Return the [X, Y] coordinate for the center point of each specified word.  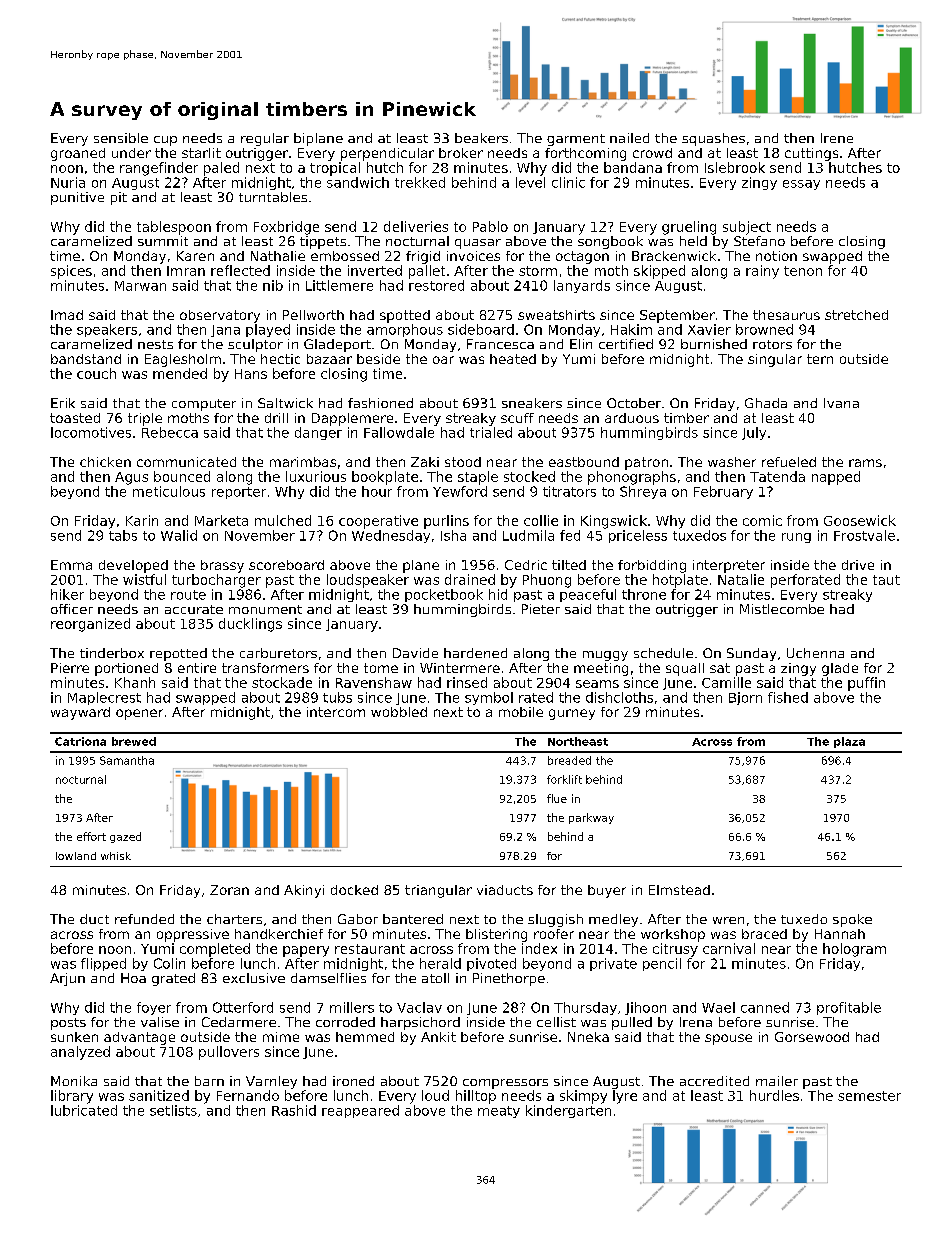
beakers [481, 138]
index [539, 948]
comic [762, 520]
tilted [569, 565]
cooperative [378, 522]
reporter [239, 493]
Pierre [70, 668]
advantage [139, 1038]
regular [265, 139]
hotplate [680, 581]
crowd [652, 153]
